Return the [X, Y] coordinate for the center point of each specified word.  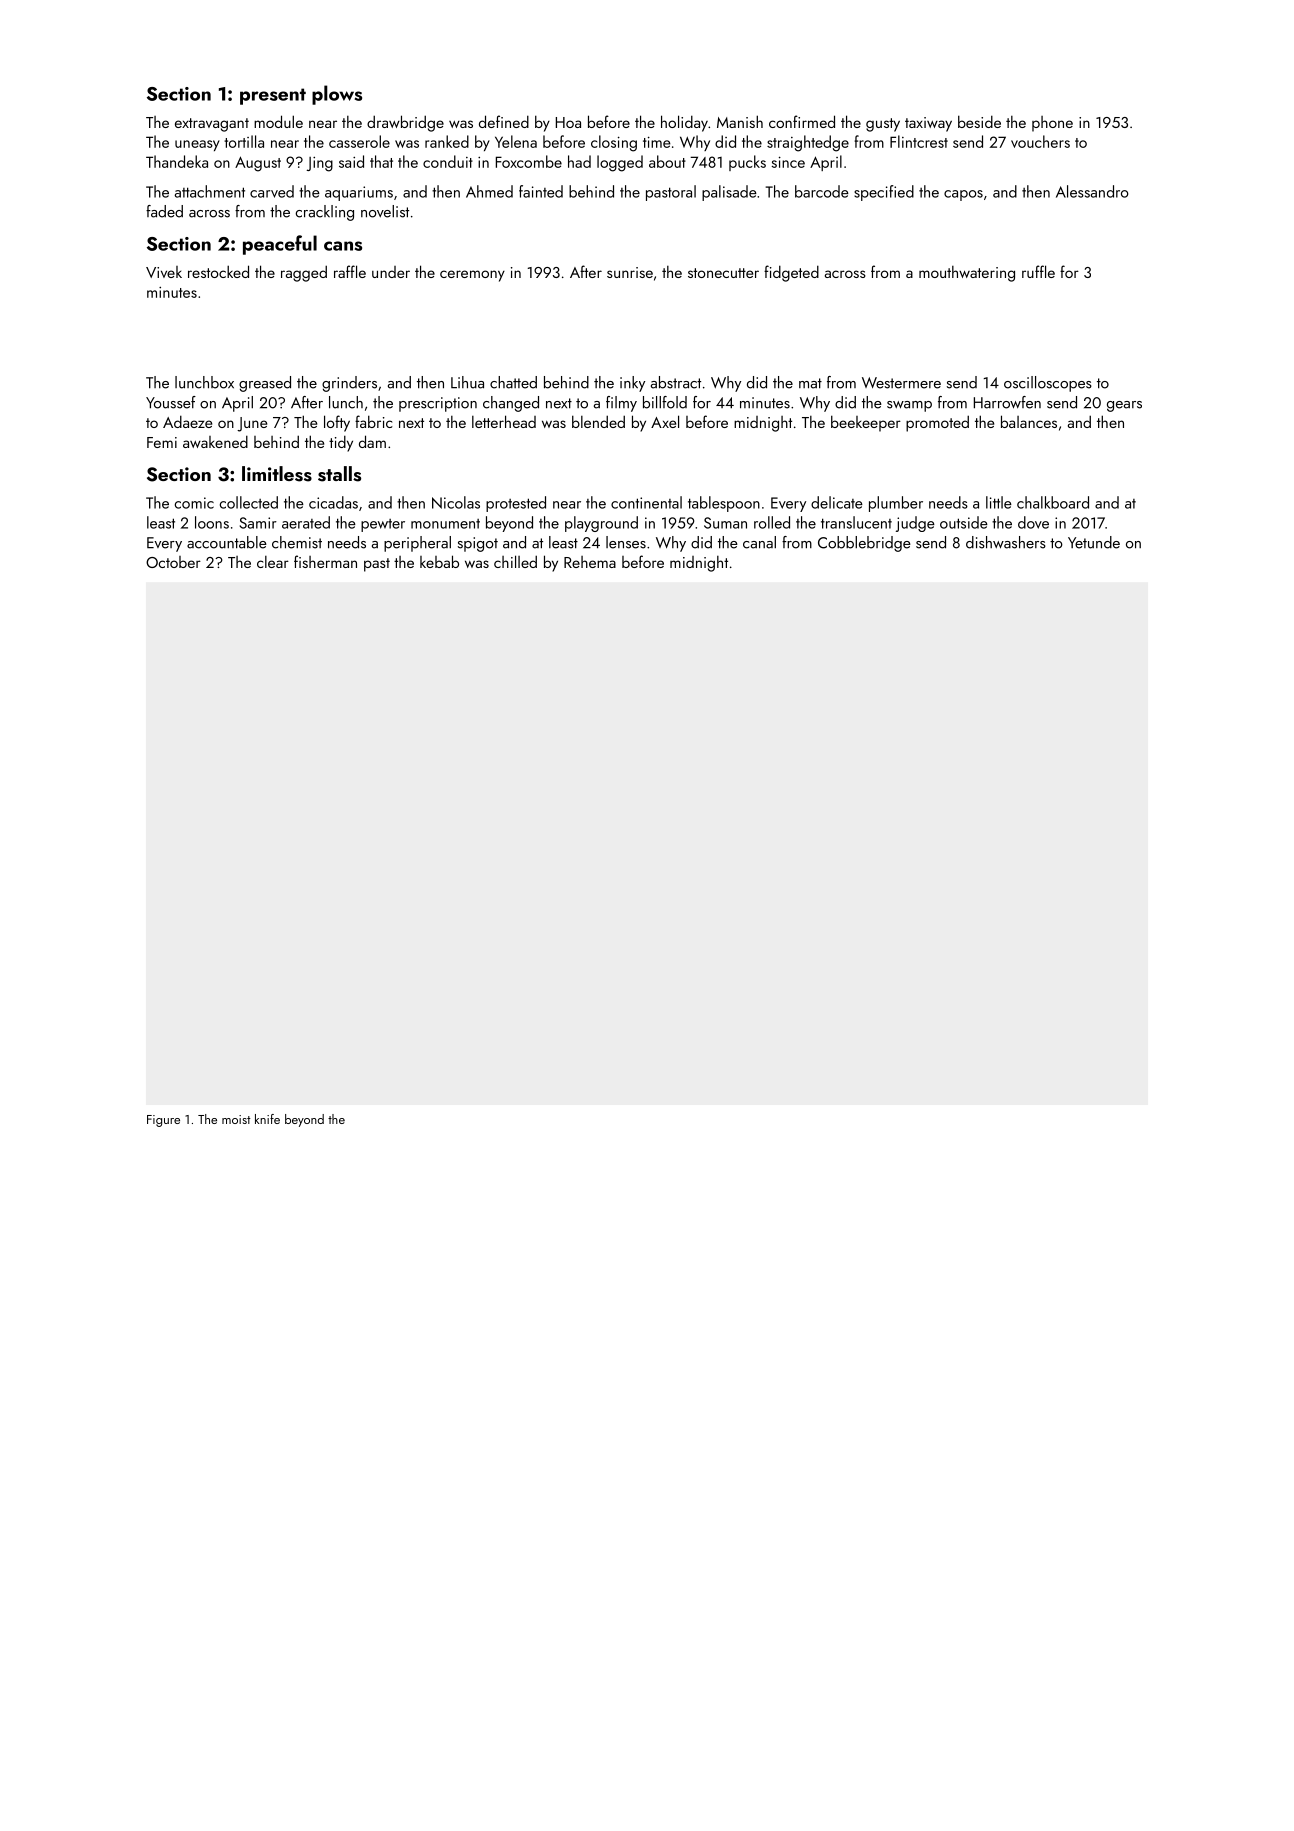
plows [337, 95]
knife [267, 1119]
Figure [163, 1121]
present [273, 96]
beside [979, 121]
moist [236, 1119]
